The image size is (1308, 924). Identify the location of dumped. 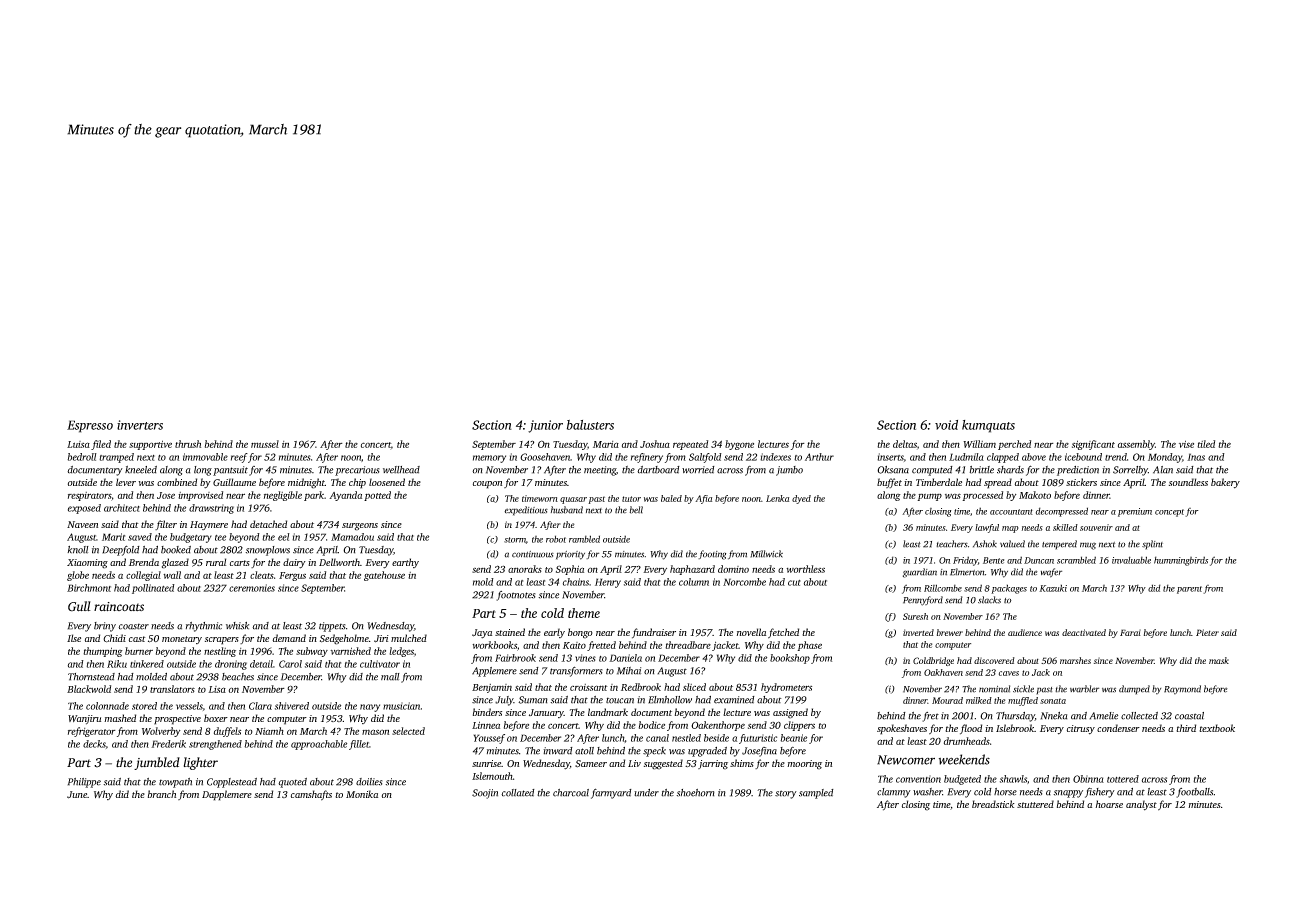
(1134, 690).
